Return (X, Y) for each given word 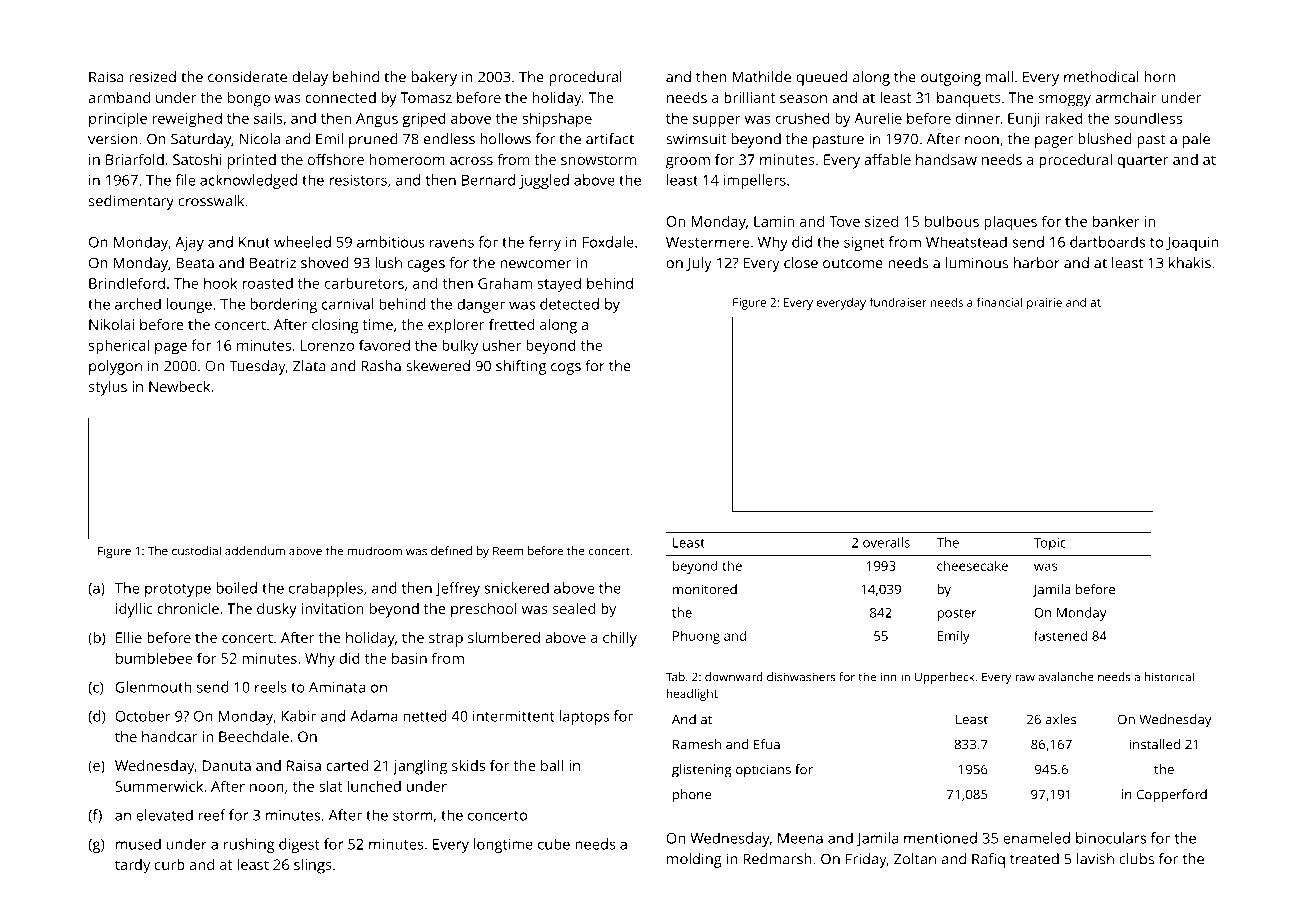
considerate (247, 77)
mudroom (375, 551)
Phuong (696, 637)
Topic (1050, 544)
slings (313, 866)
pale (1196, 140)
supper (716, 121)
